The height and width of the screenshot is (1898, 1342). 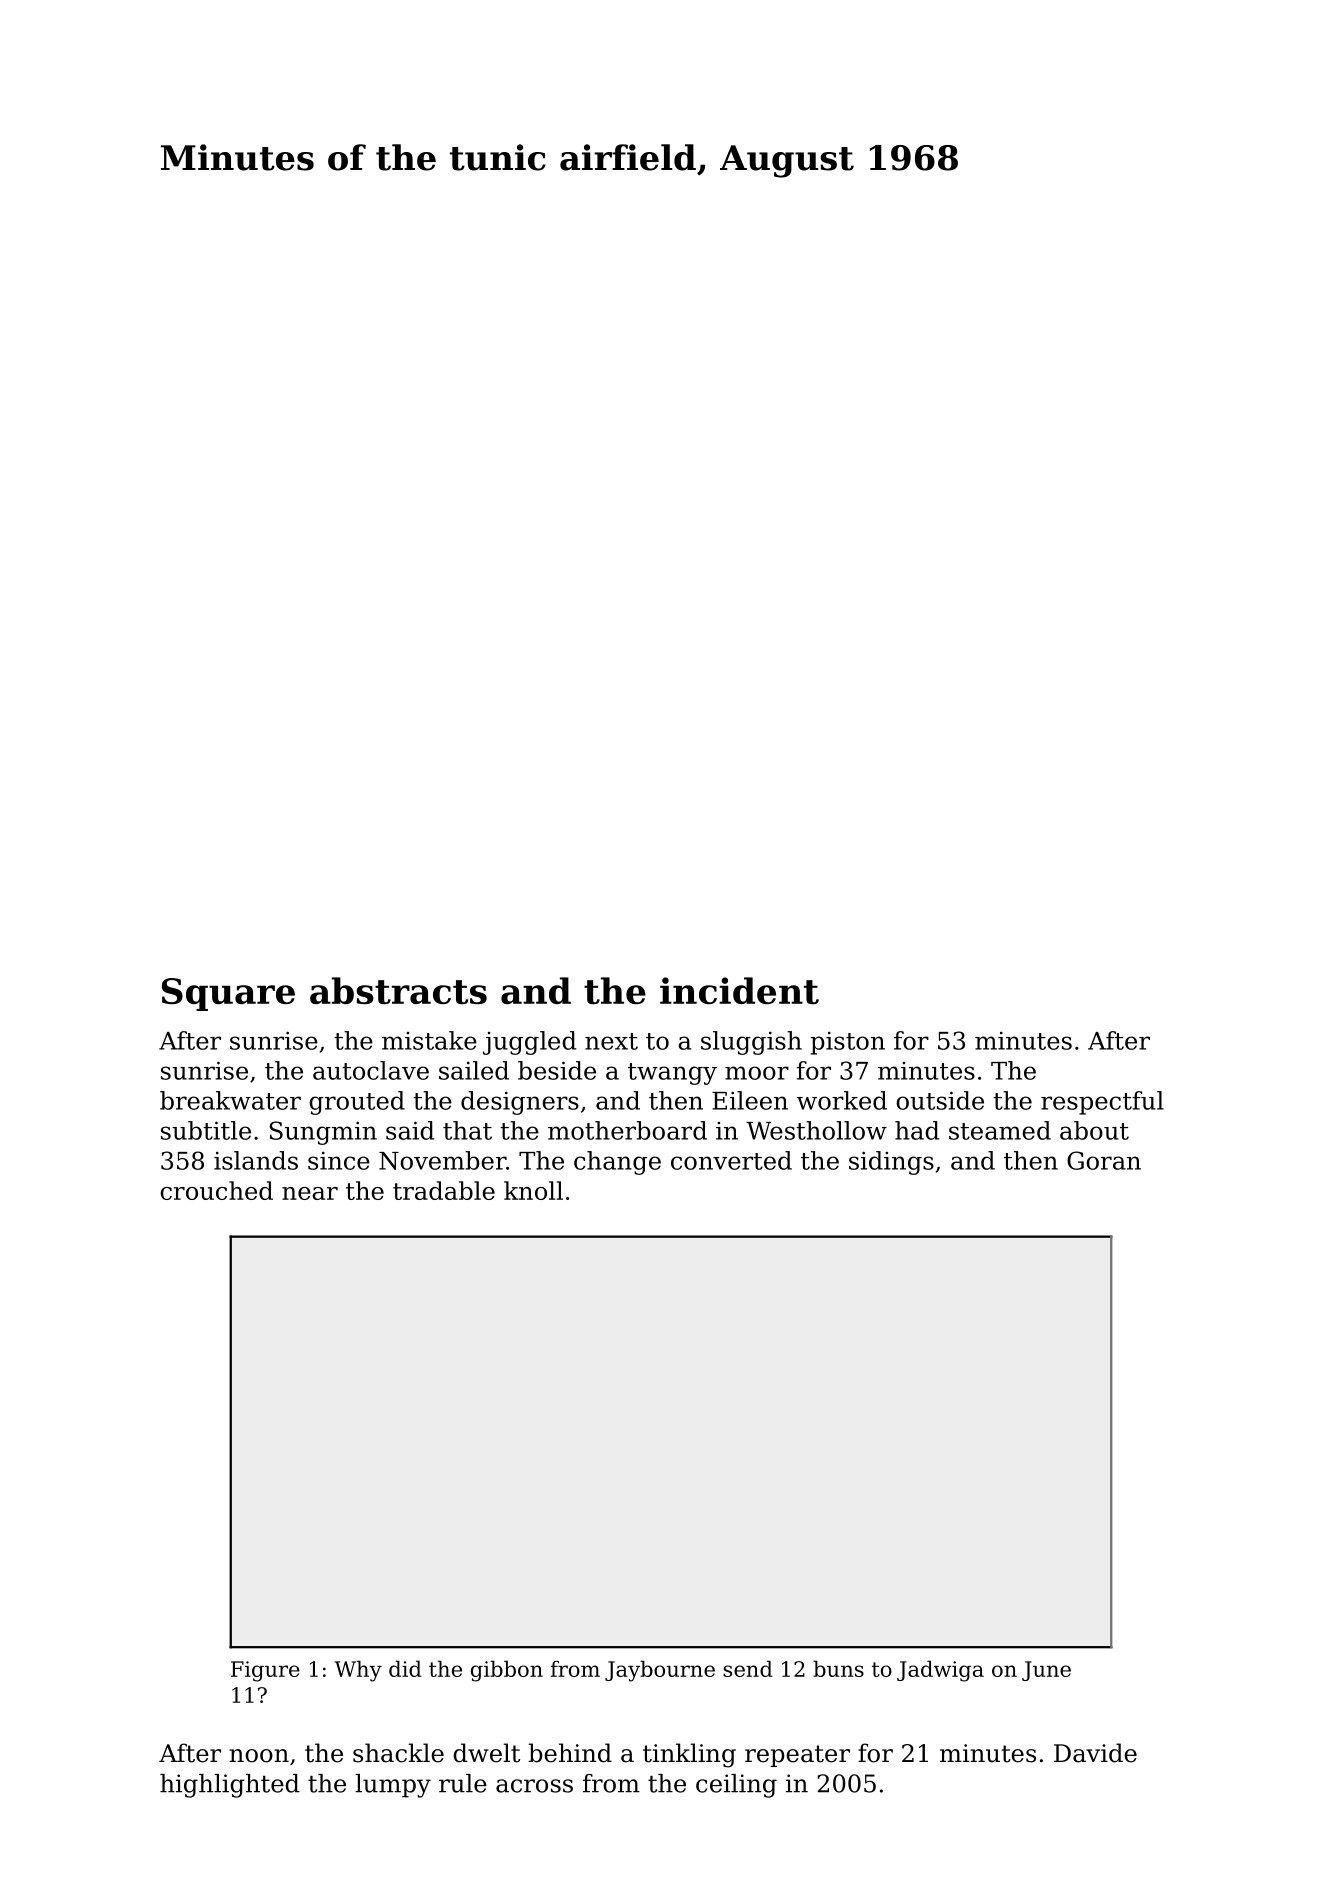 What do you see at coordinates (398, 1753) in the screenshot?
I see `shackle` at bounding box center [398, 1753].
